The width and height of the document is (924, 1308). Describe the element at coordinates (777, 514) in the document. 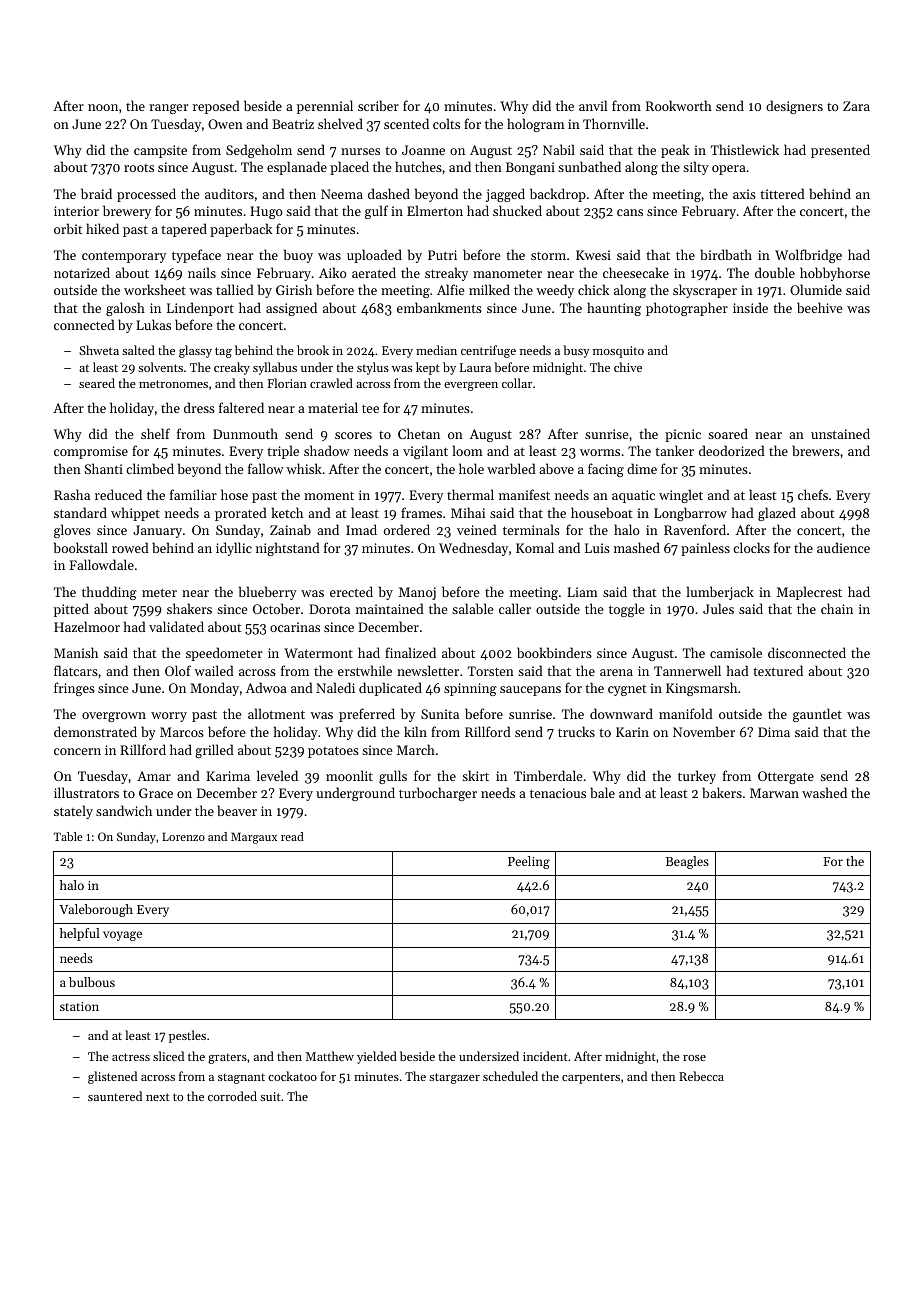

I see `glazed` at that location.
